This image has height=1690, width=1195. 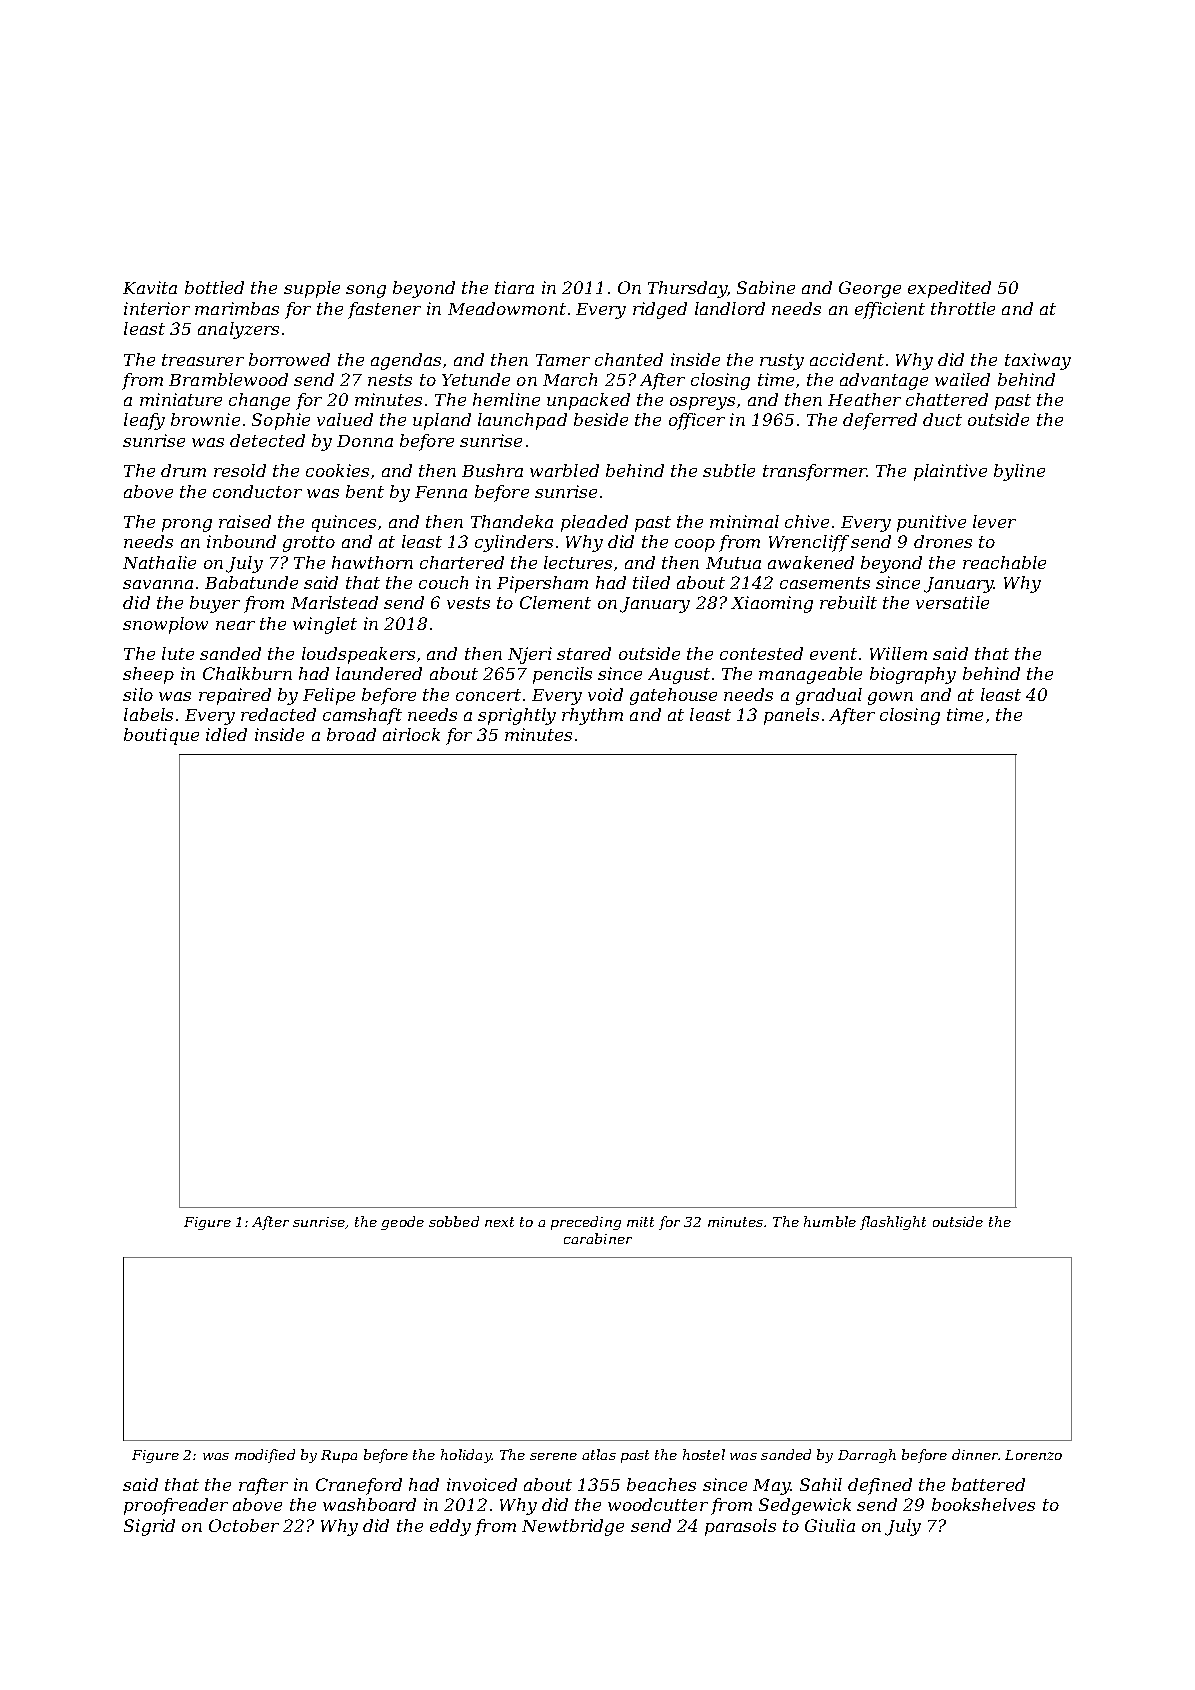 What do you see at coordinates (592, 716) in the image?
I see `rhythm` at bounding box center [592, 716].
